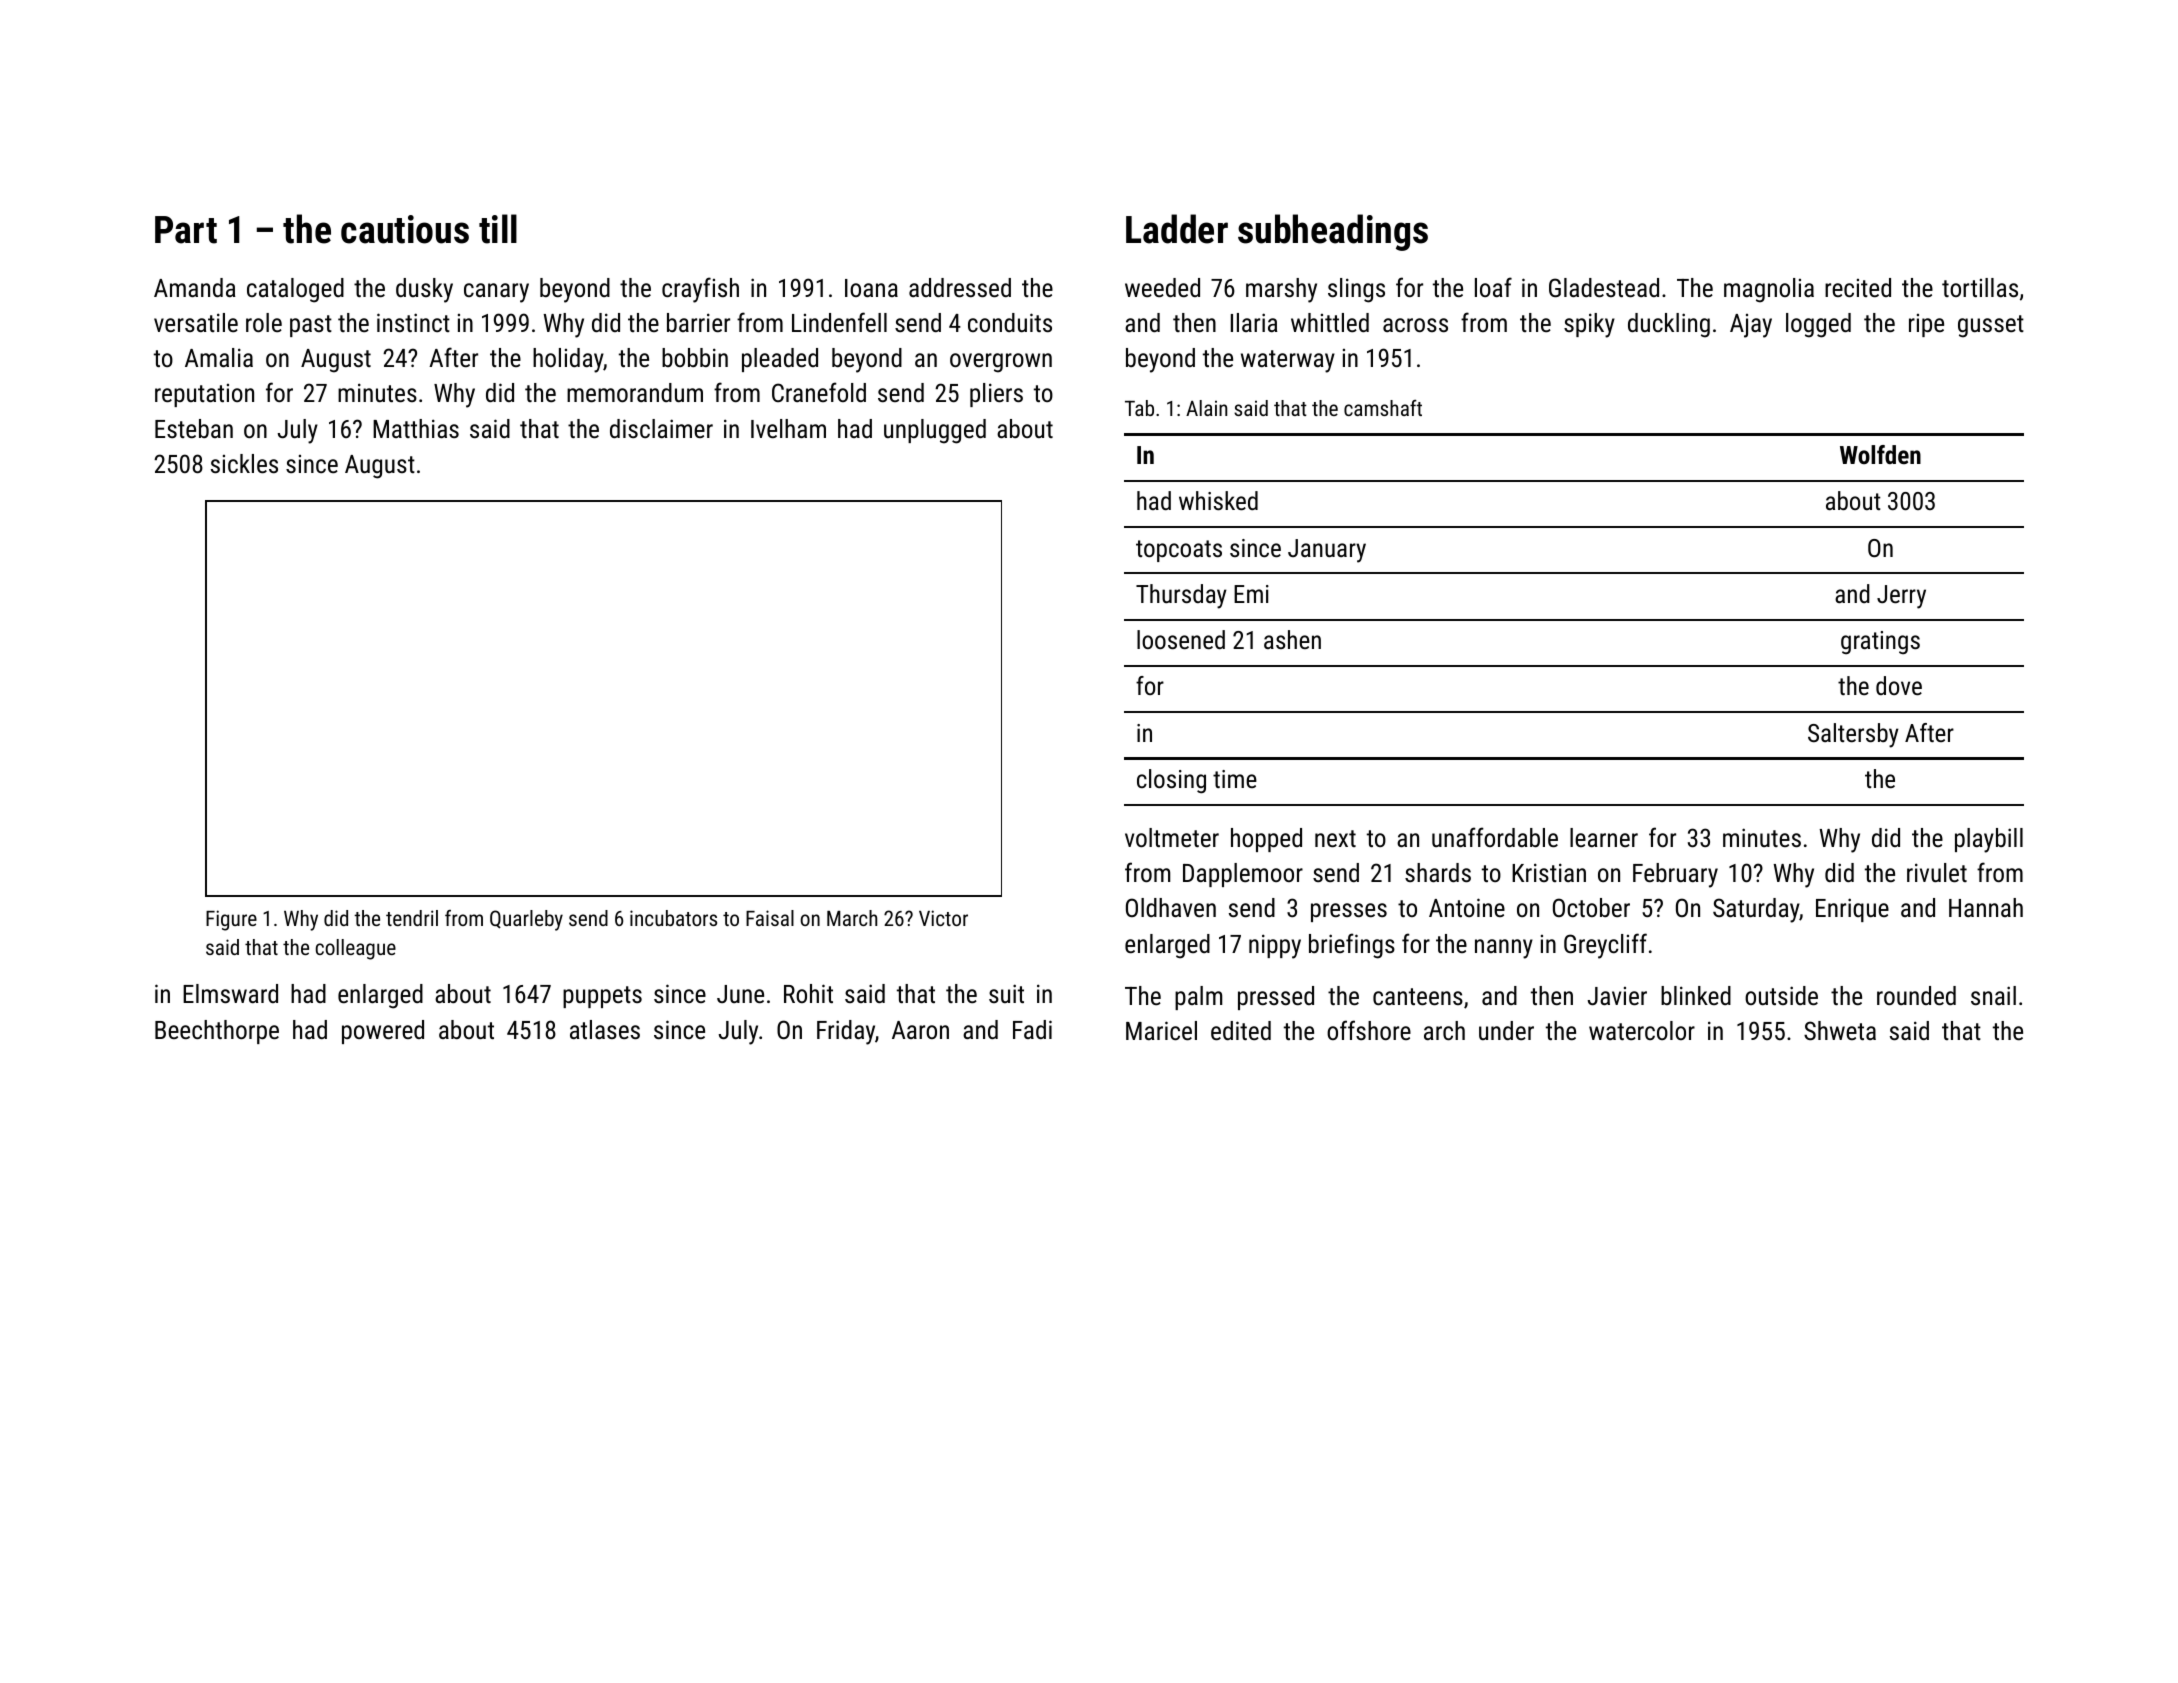 The width and height of the screenshot is (2178, 1683). Describe the element at coordinates (383, 1032) in the screenshot. I see `powered` at that location.
